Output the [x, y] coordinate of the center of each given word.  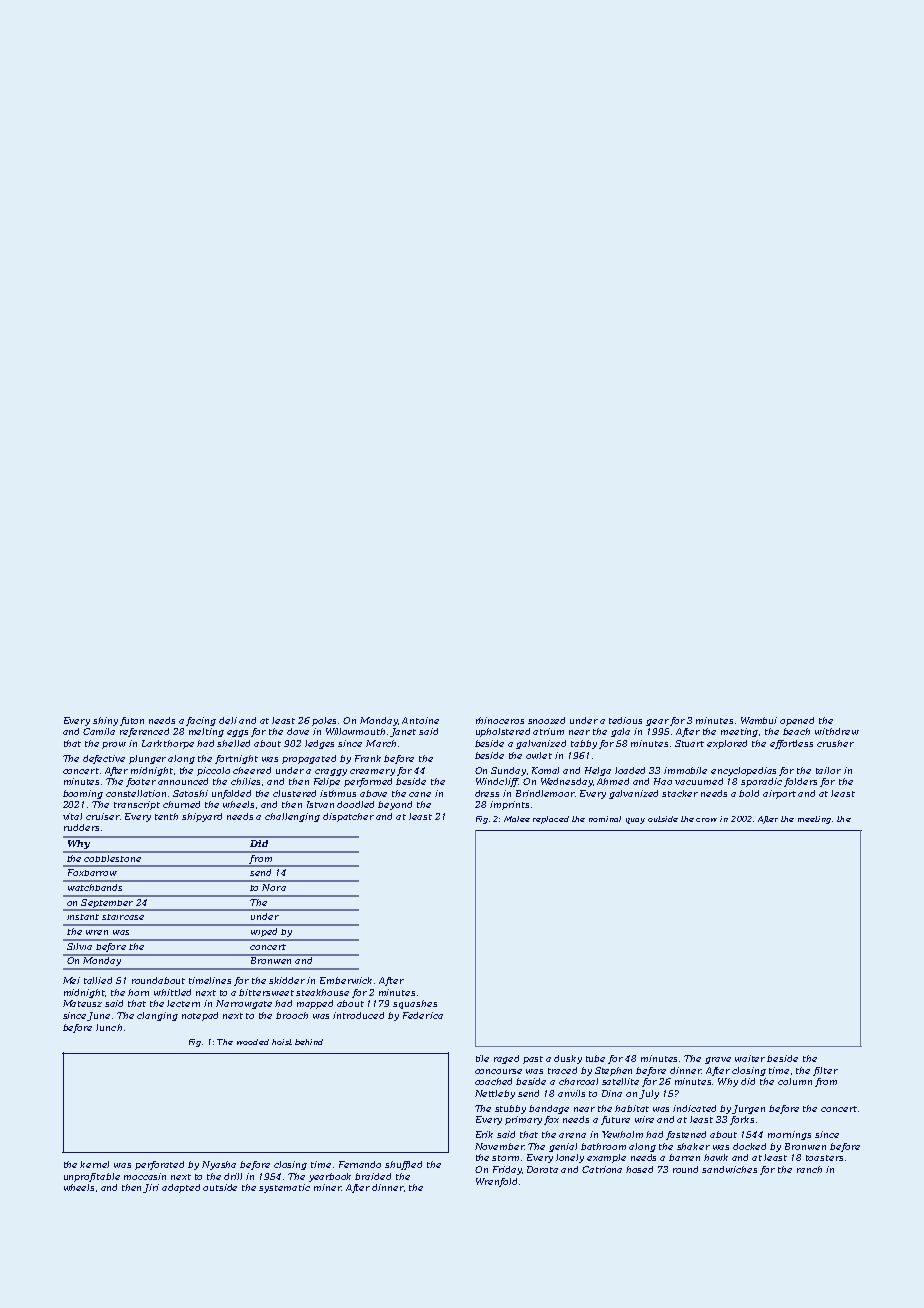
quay [635, 821]
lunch [109, 1027]
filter [825, 1071]
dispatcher [348, 817]
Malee [517, 819]
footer [141, 782]
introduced [358, 1015]
